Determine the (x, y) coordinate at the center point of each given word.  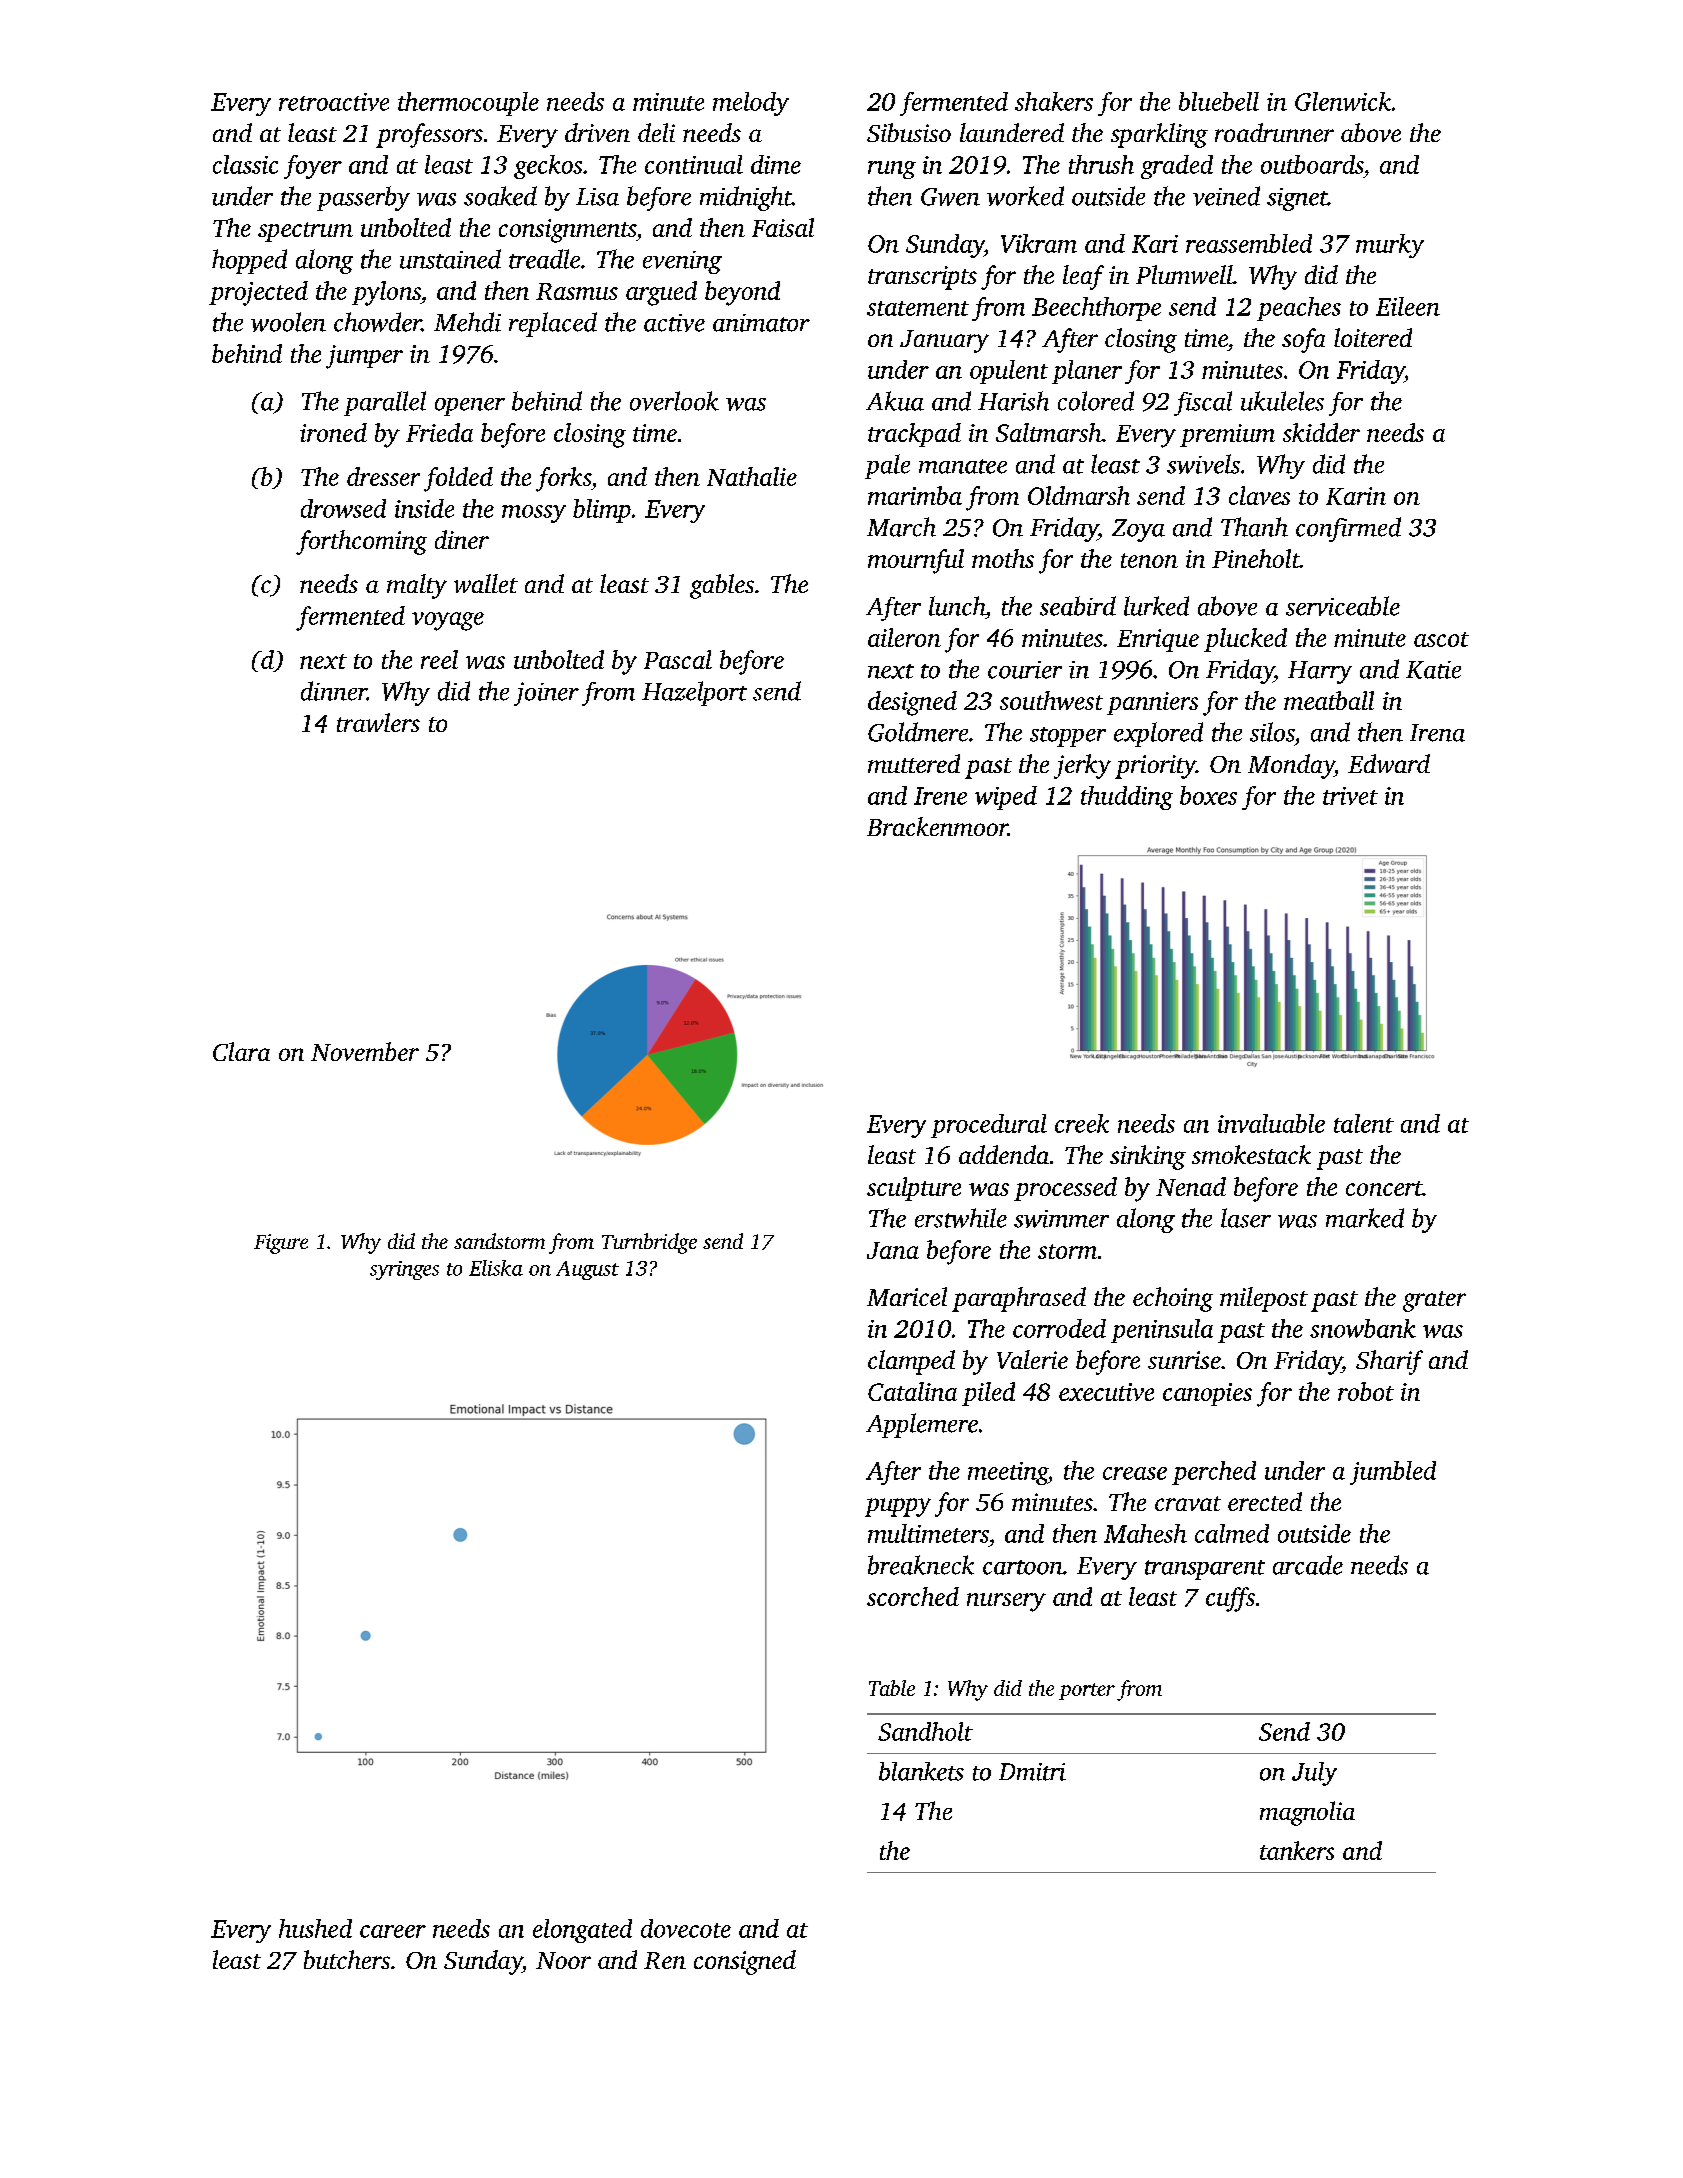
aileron (904, 637)
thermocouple (468, 104)
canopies (1207, 1394)
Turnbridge (649, 1243)
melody (751, 104)
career (393, 1931)
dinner (334, 691)
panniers (1152, 703)
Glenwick (1343, 101)
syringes (404, 1270)
